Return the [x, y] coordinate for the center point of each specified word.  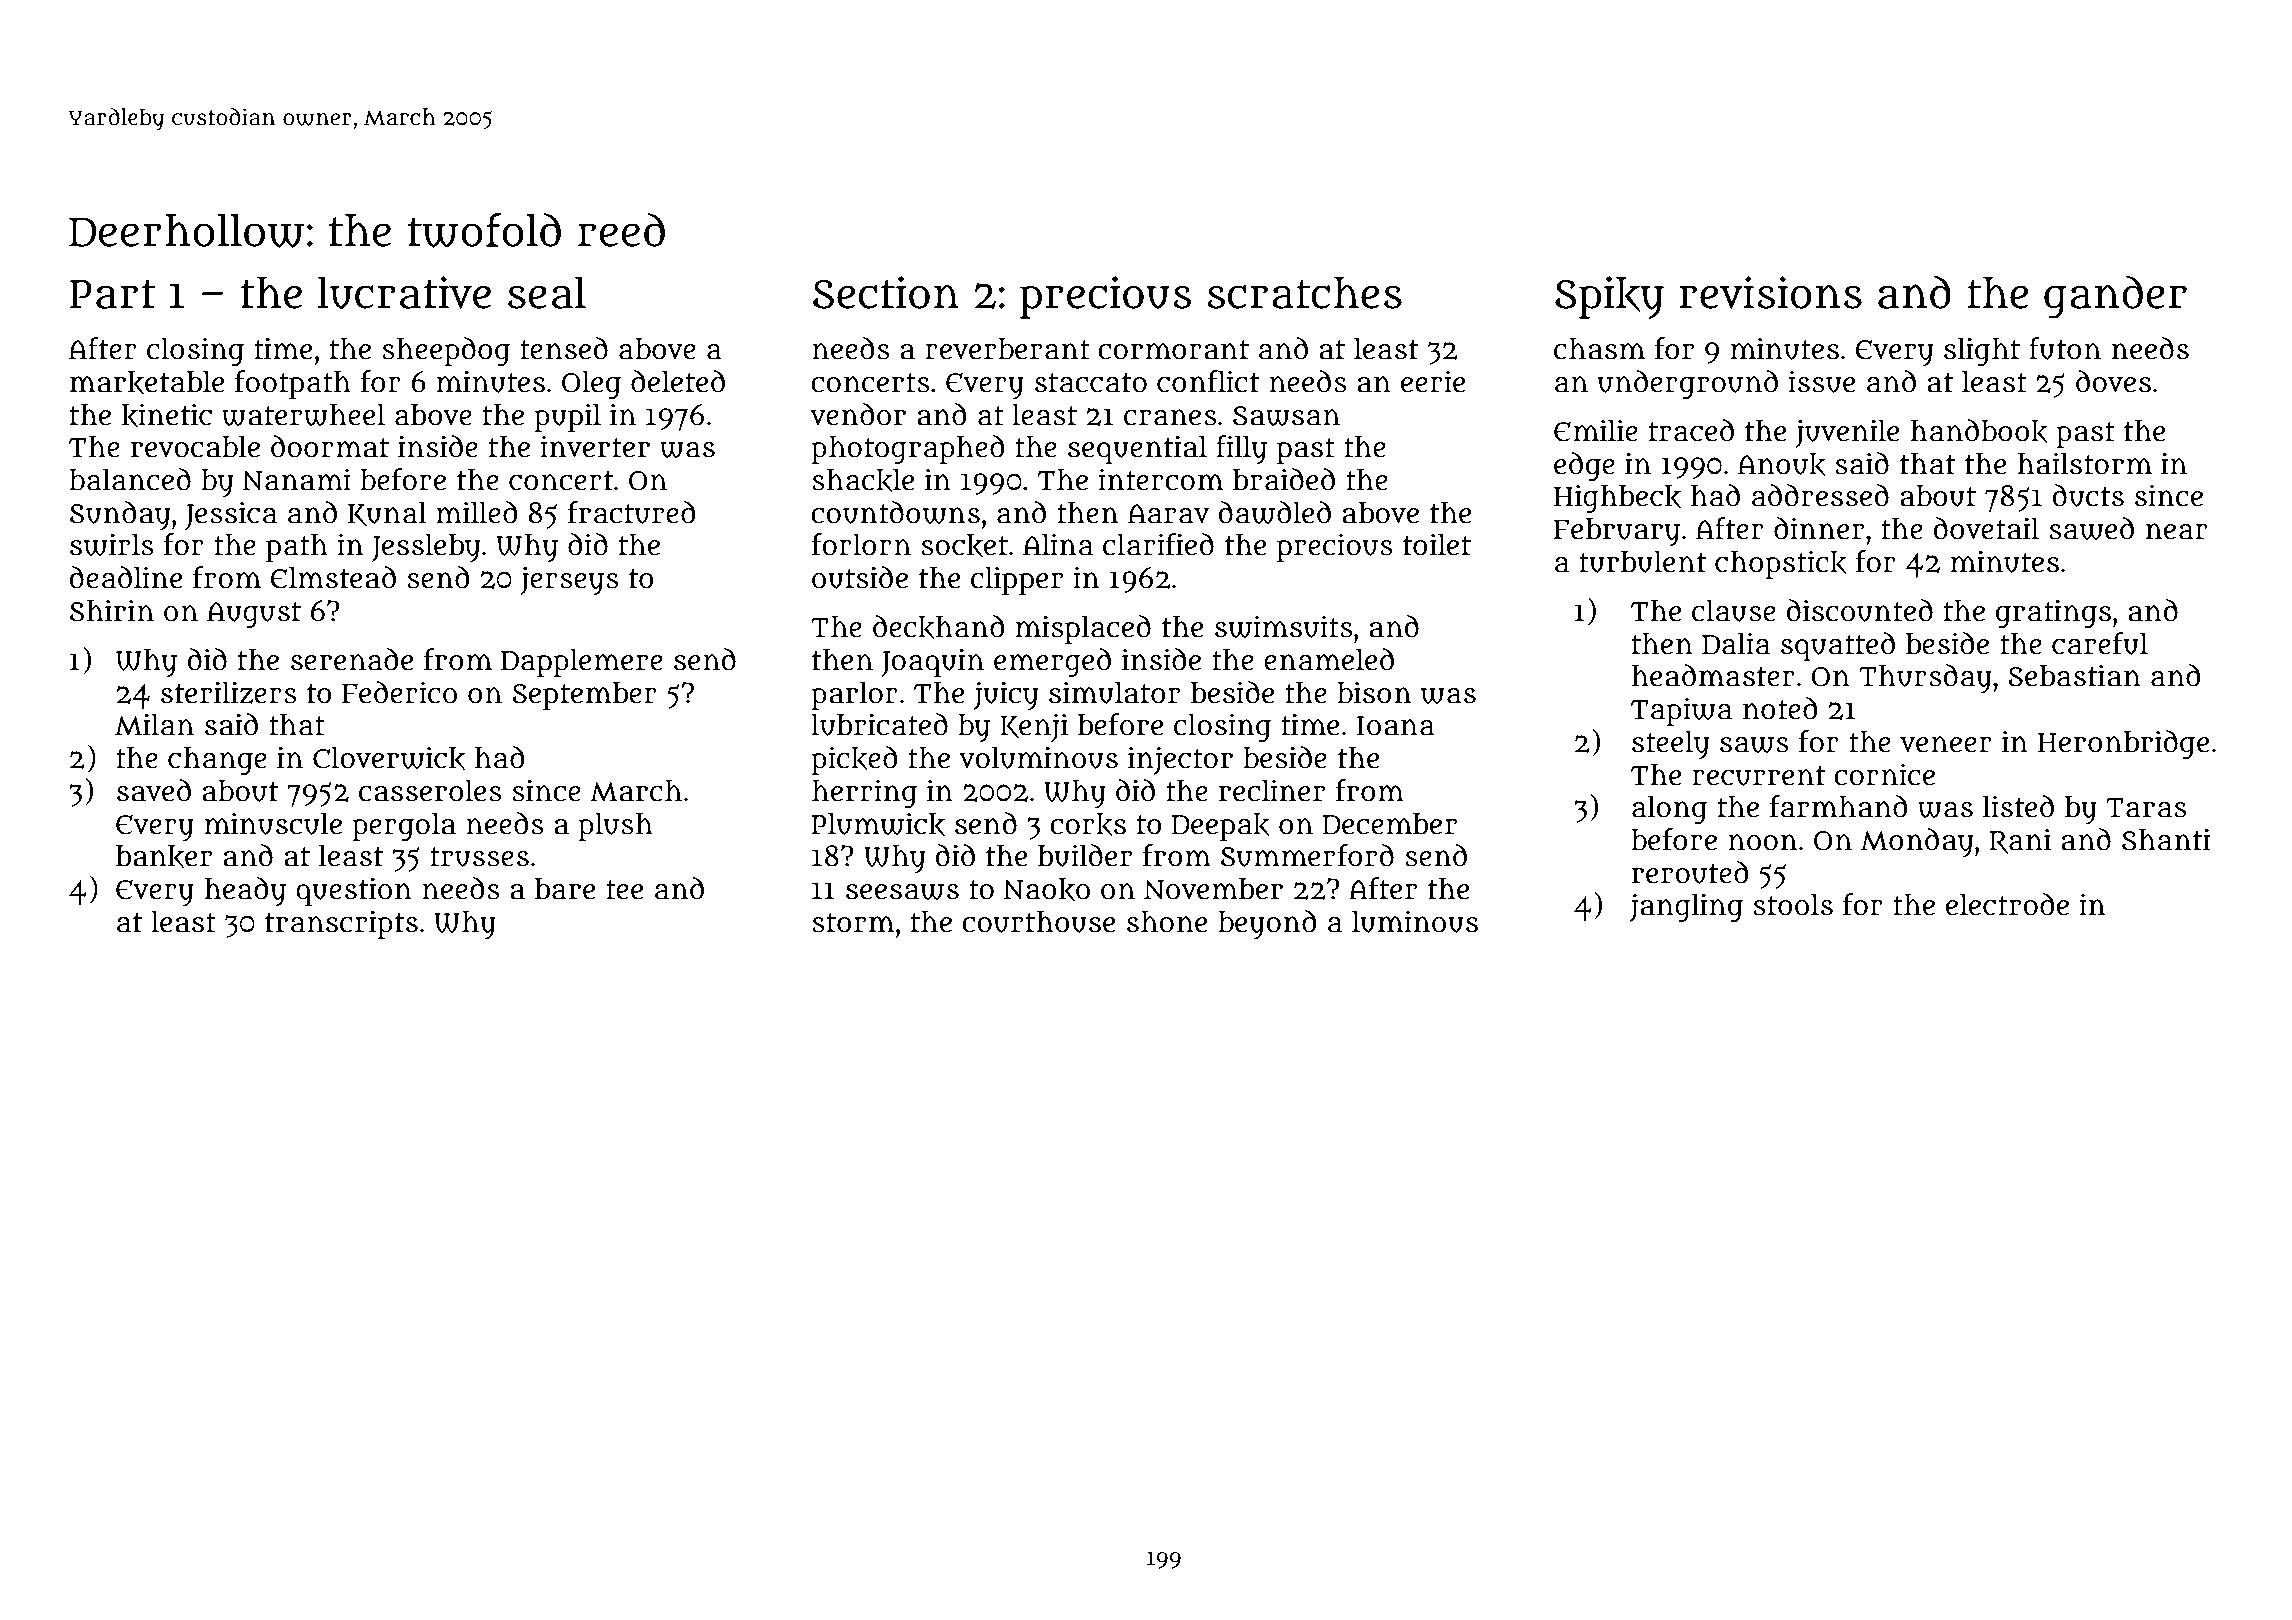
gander [2115, 297]
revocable [195, 446]
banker [164, 857]
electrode [2007, 904]
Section [886, 292]
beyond [1267, 924]
